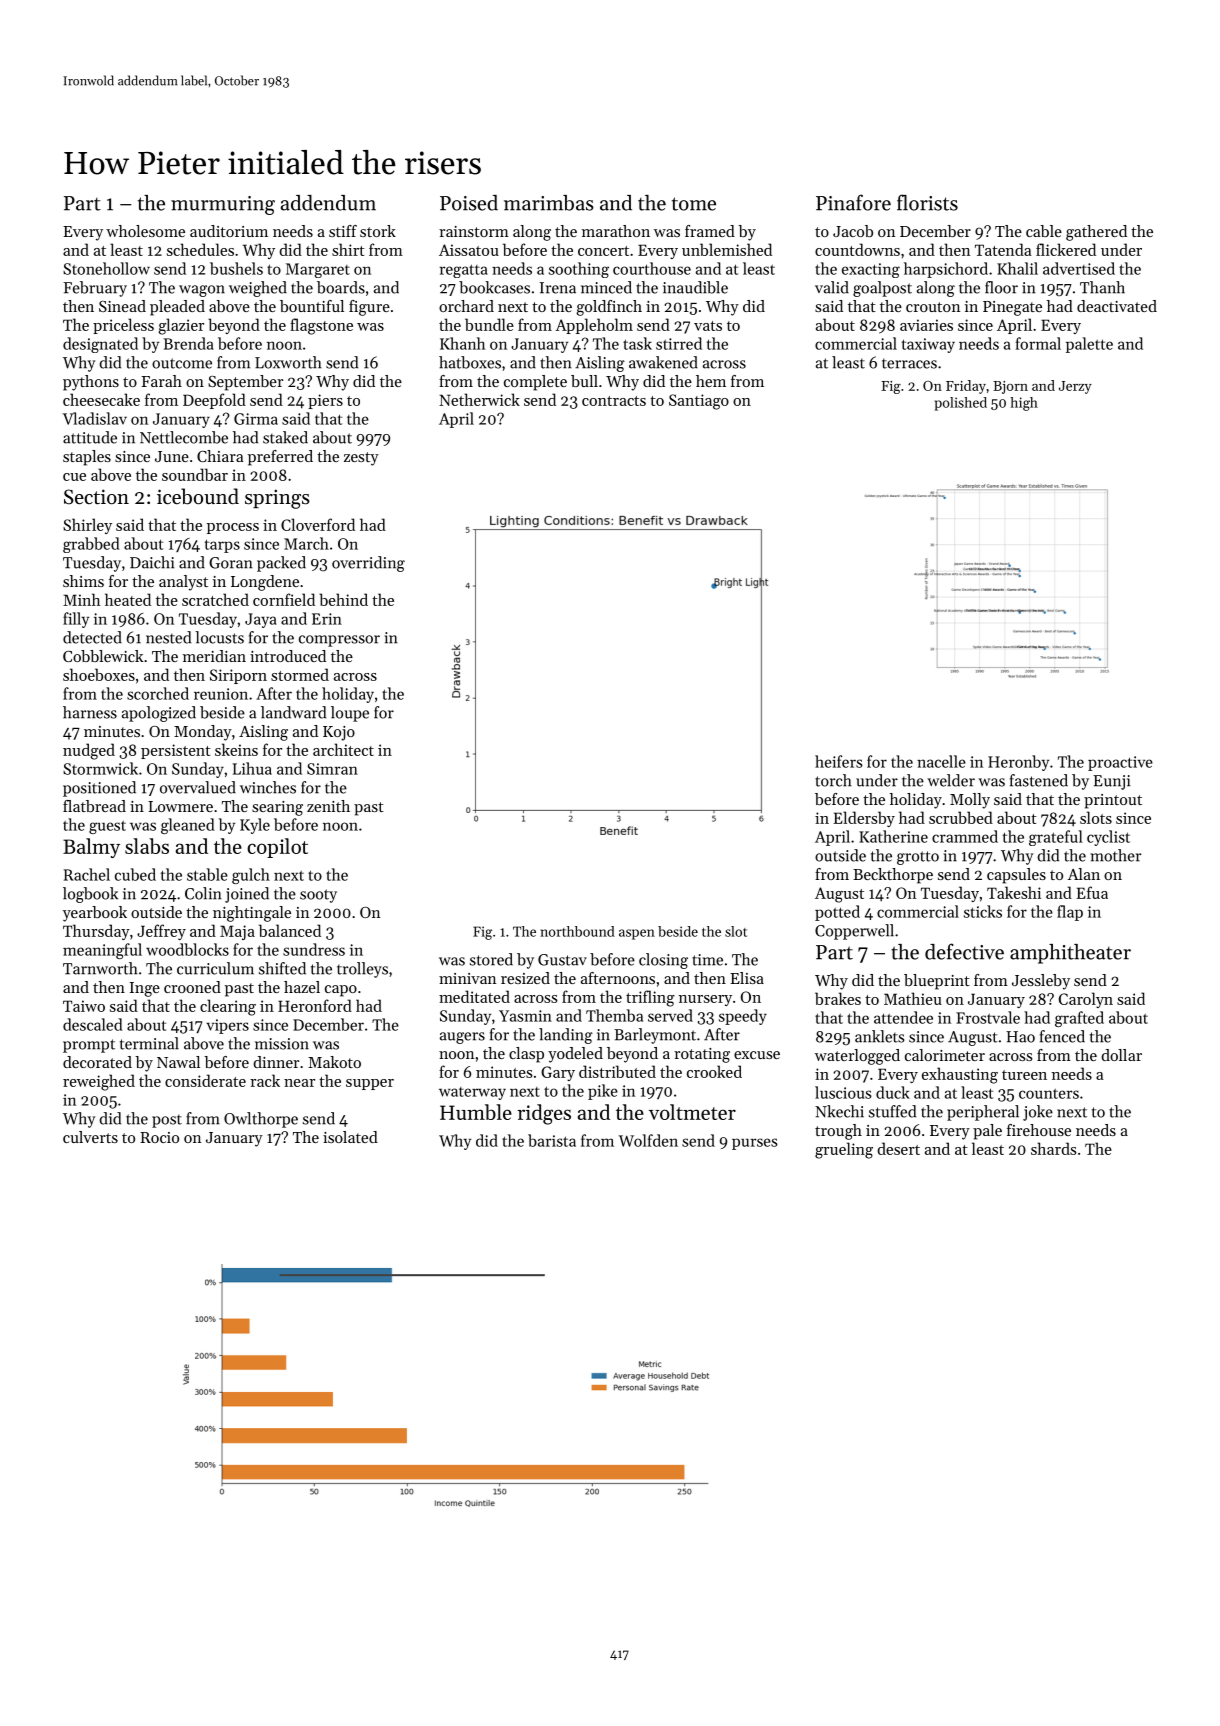  What do you see at coordinates (1075, 387) in the screenshot?
I see `Jerzy` at bounding box center [1075, 387].
